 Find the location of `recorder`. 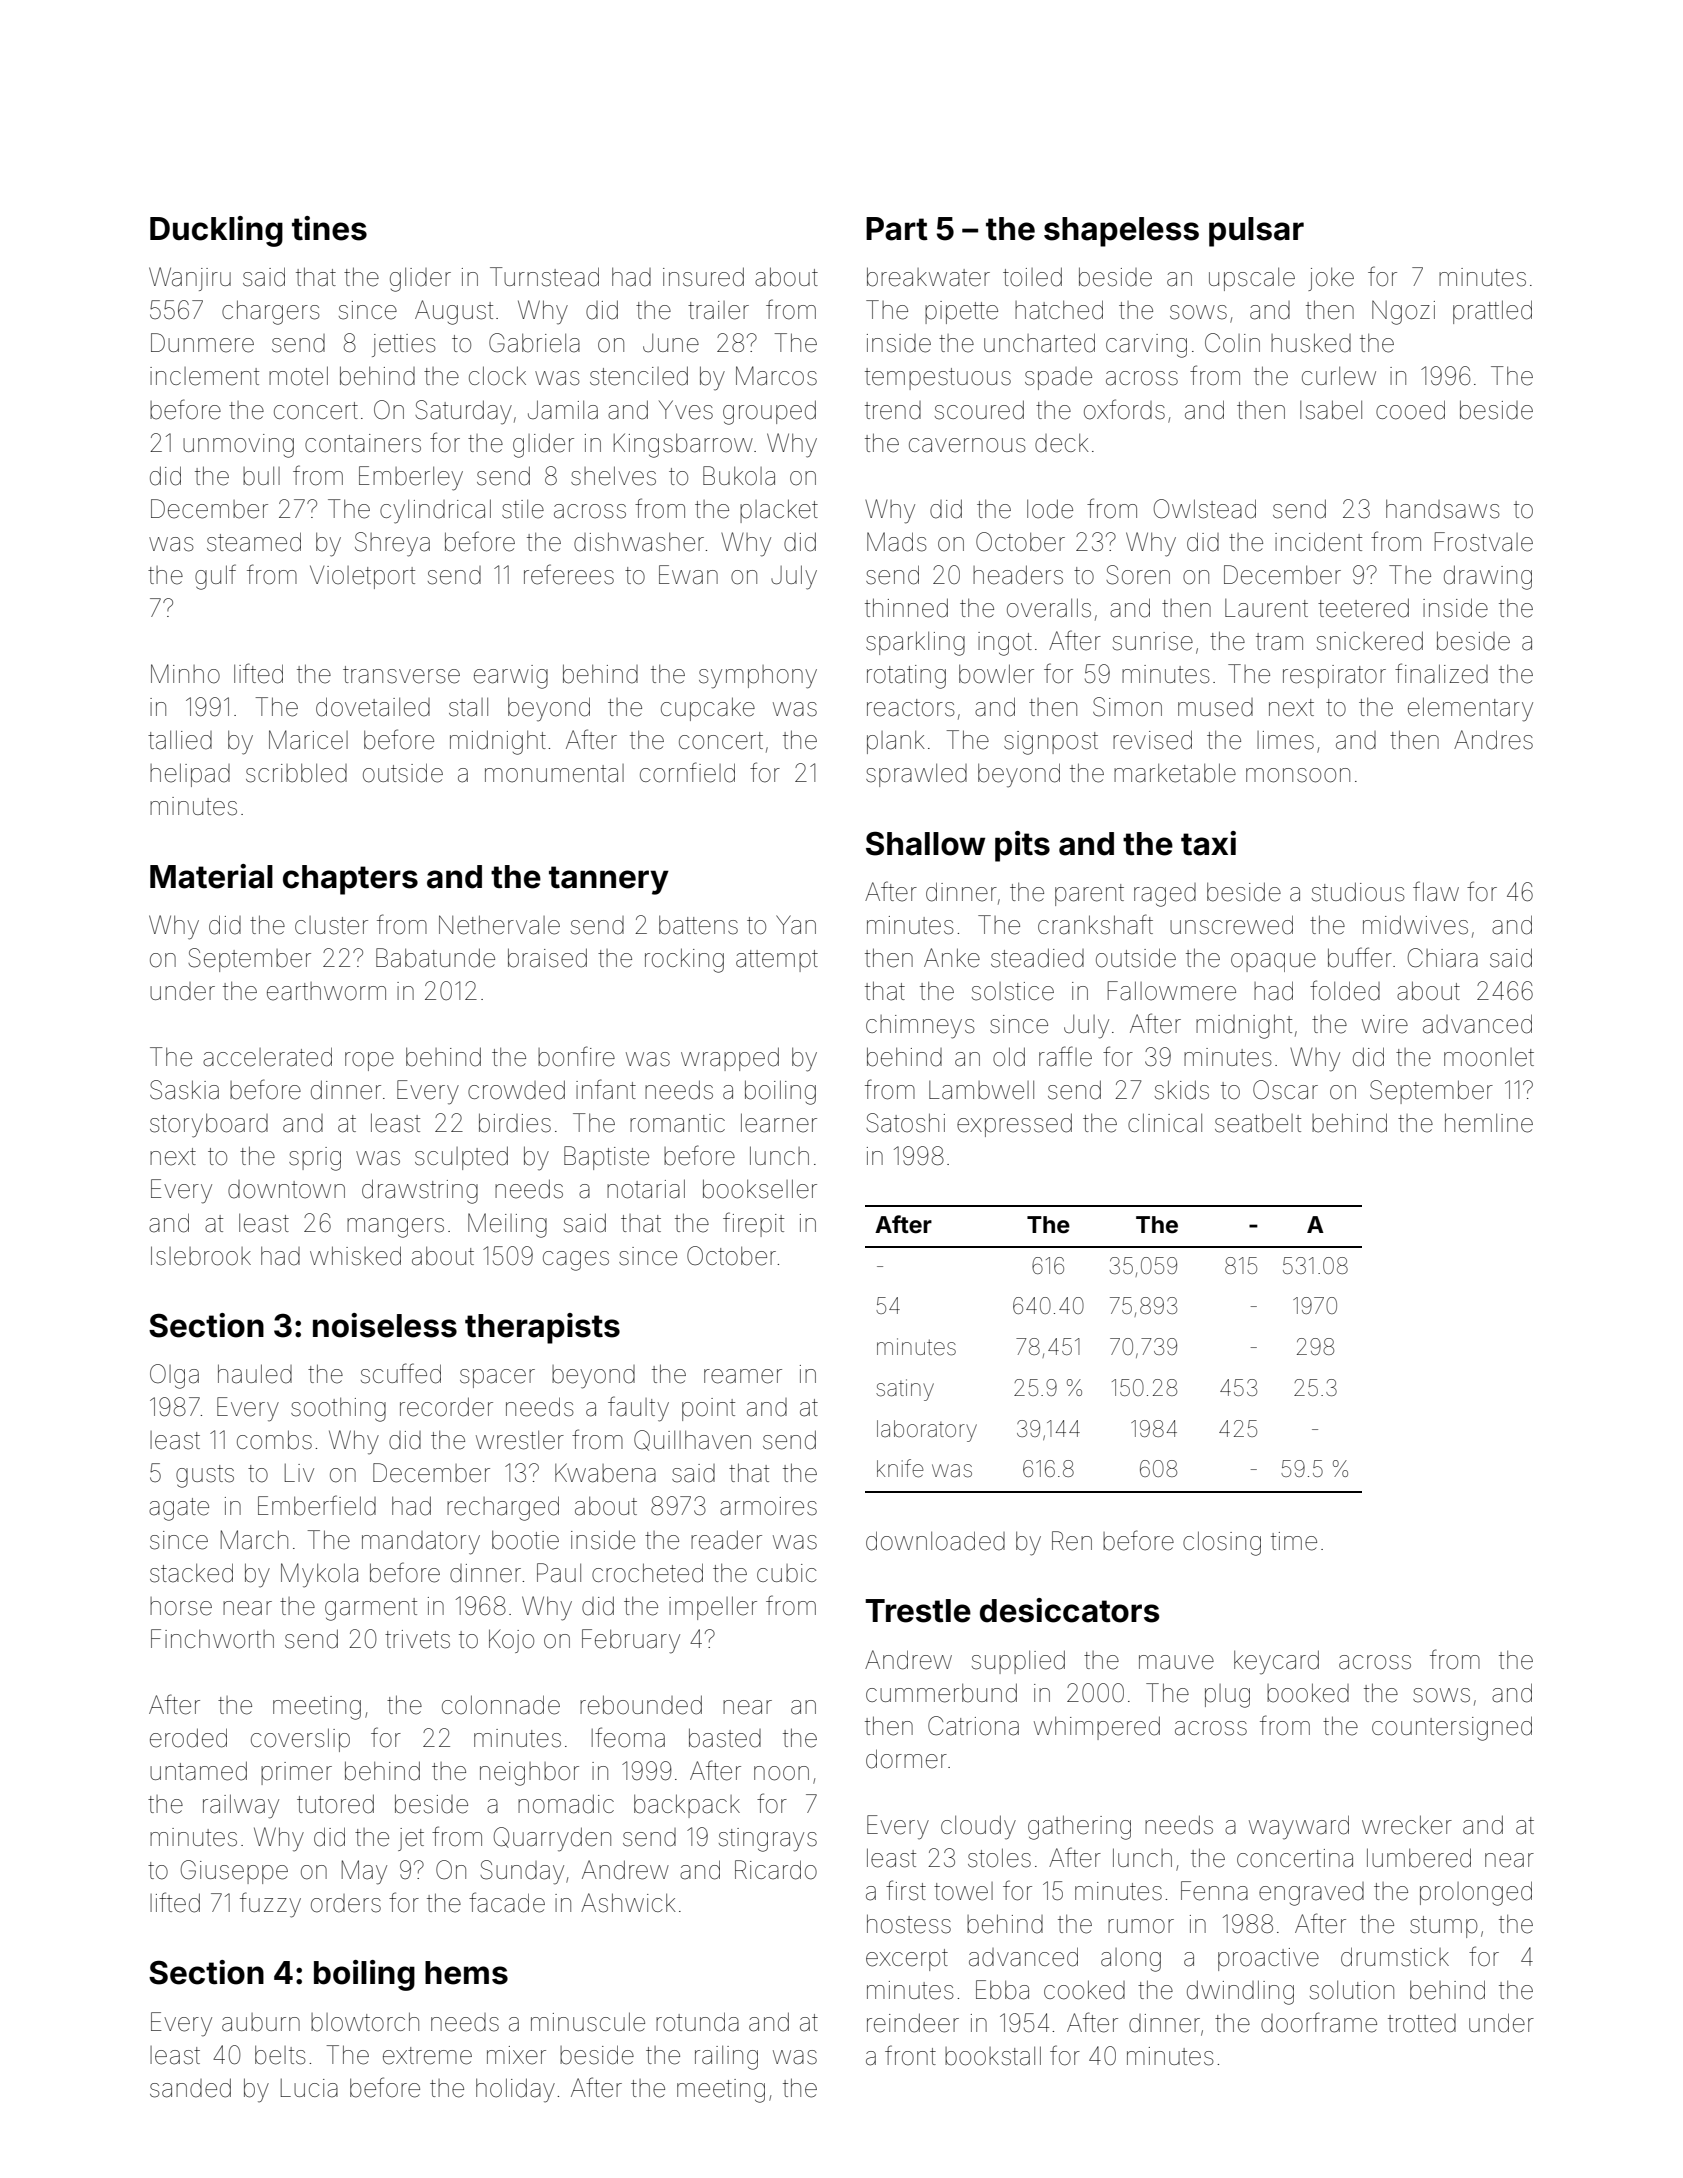

recorder is located at coordinates (446, 1407).
